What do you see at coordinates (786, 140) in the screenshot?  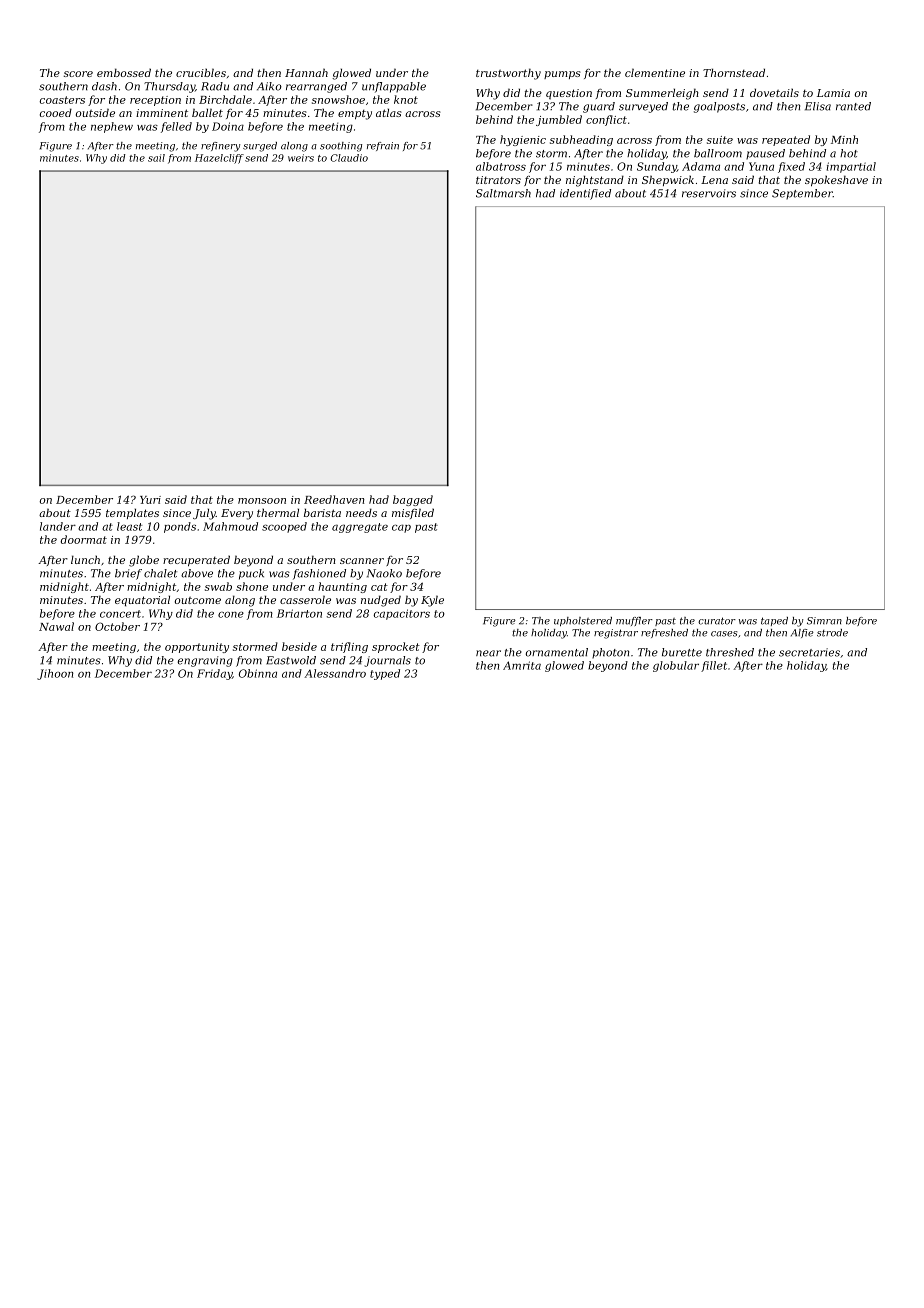 I see `repeated` at bounding box center [786, 140].
